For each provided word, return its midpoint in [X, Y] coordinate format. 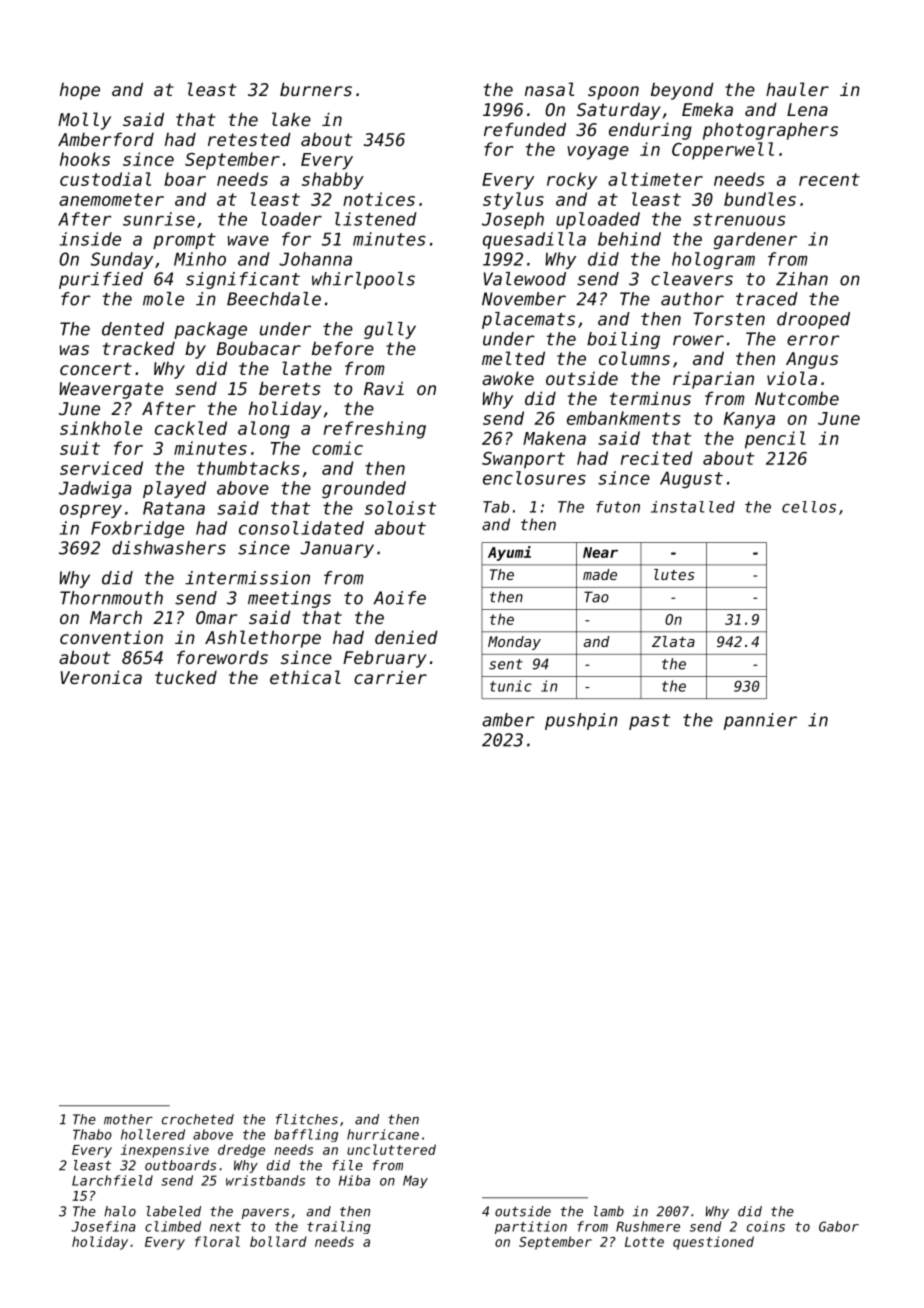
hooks [85, 159]
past [649, 722]
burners [316, 89]
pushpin [581, 721]
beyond [682, 91]
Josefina [103, 1226]
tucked [186, 677]
